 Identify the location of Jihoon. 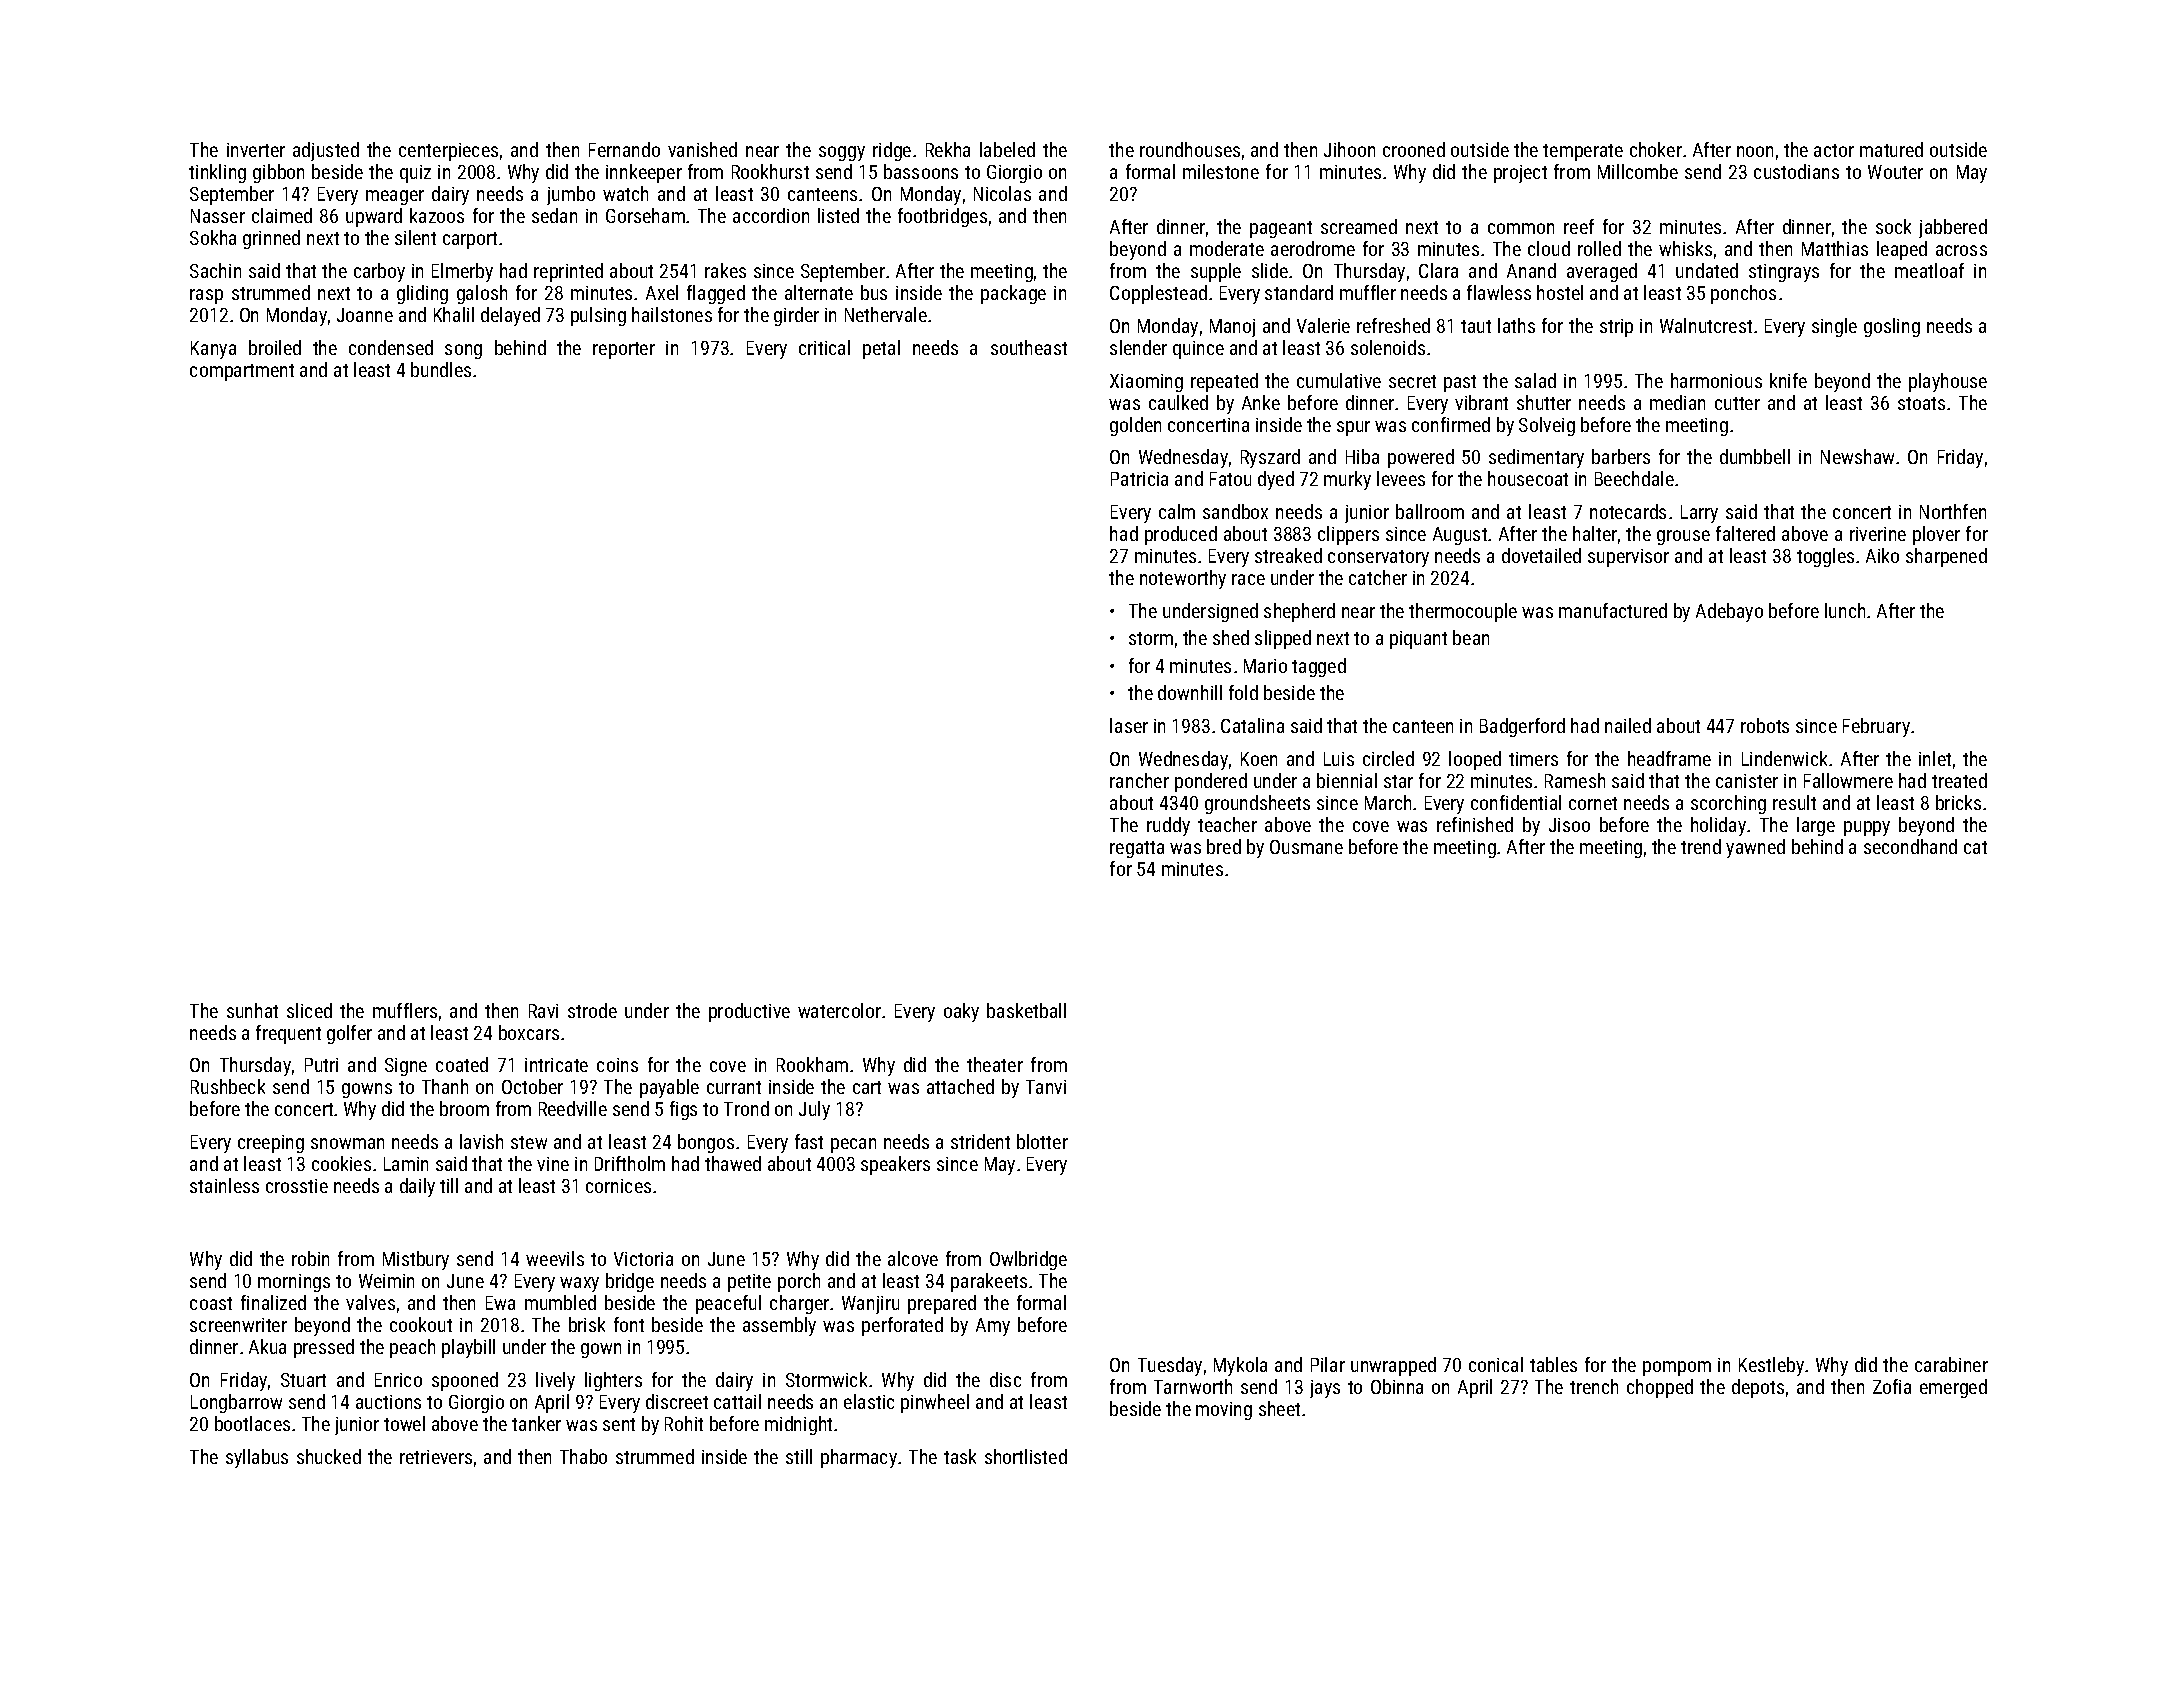
(1349, 149).
